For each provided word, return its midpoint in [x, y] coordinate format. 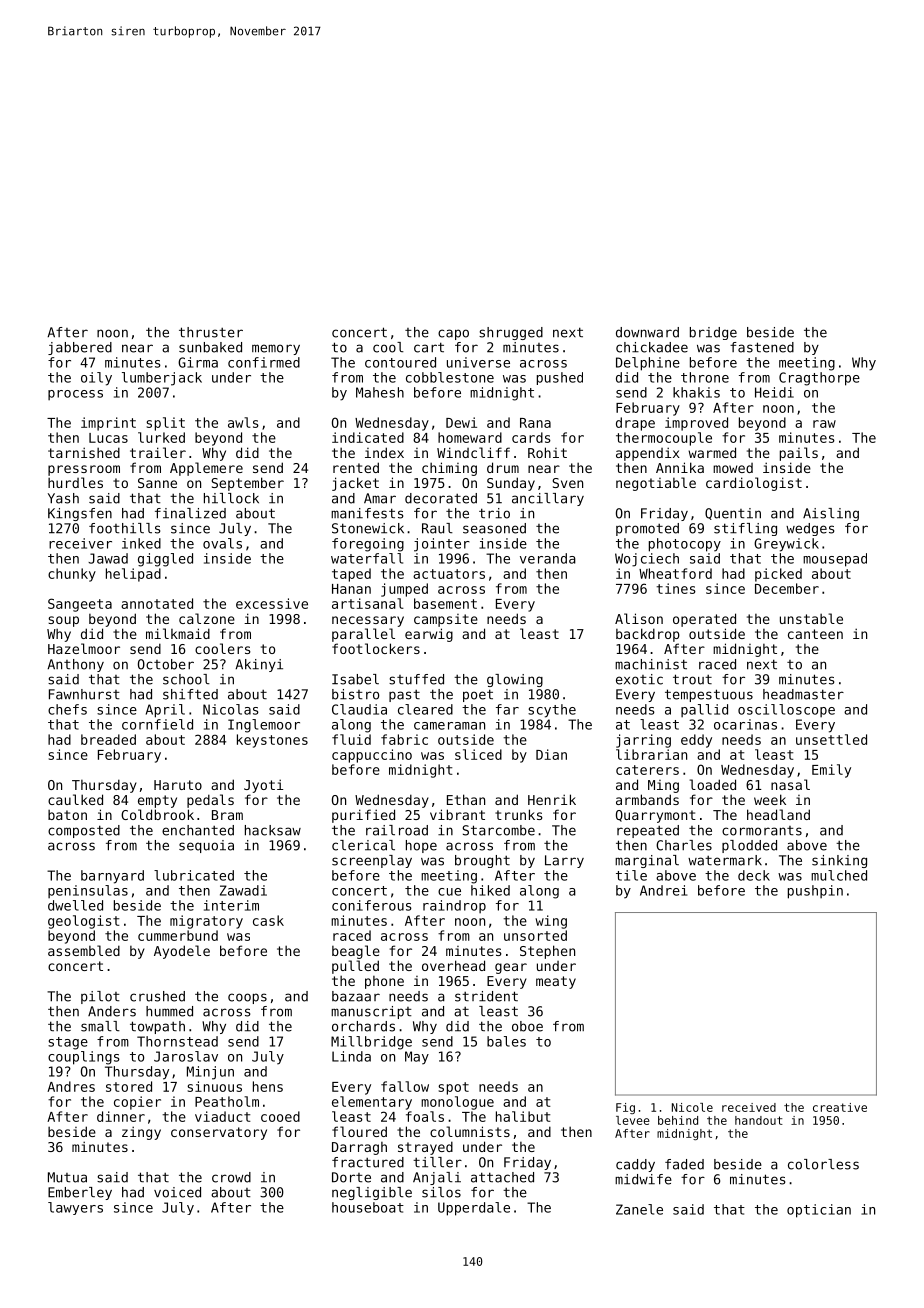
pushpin [815, 892]
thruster [211, 332]
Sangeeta [80, 605]
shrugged [511, 333]
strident [486, 996]
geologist [84, 922]
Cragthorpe [819, 379]
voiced [177, 1192]
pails [799, 454]
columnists [470, 1131]
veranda [548, 558]
